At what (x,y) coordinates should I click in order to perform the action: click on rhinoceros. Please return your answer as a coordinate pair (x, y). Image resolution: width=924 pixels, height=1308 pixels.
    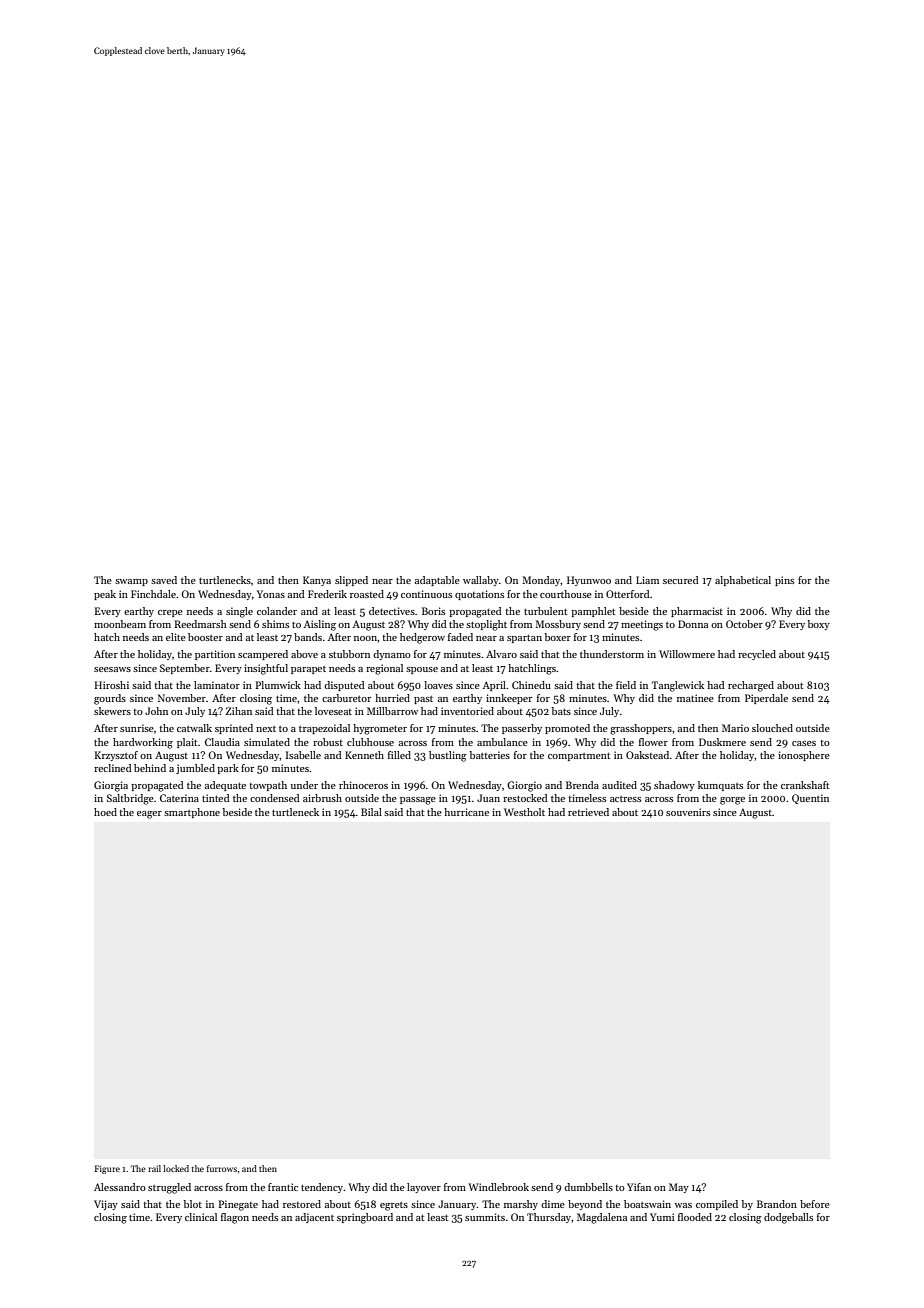
    Looking at the image, I should click on (363, 785).
